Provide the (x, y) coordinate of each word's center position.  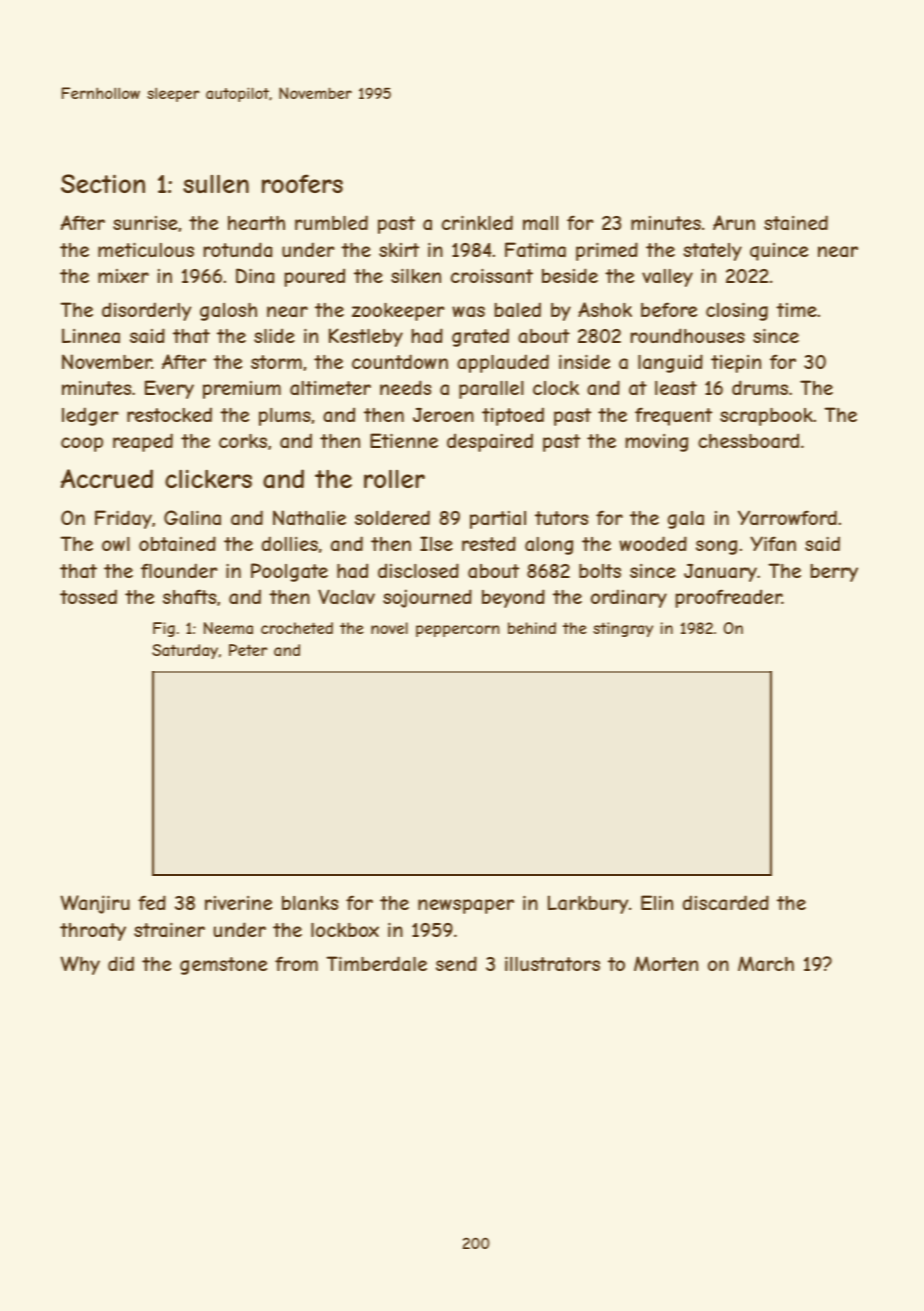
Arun (734, 222)
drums (760, 387)
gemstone (223, 966)
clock (556, 388)
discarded (726, 902)
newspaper (466, 906)
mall (540, 223)
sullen (216, 183)
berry (834, 573)
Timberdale (376, 964)
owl (116, 544)
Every (169, 389)
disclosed (418, 570)
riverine (238, 903)
